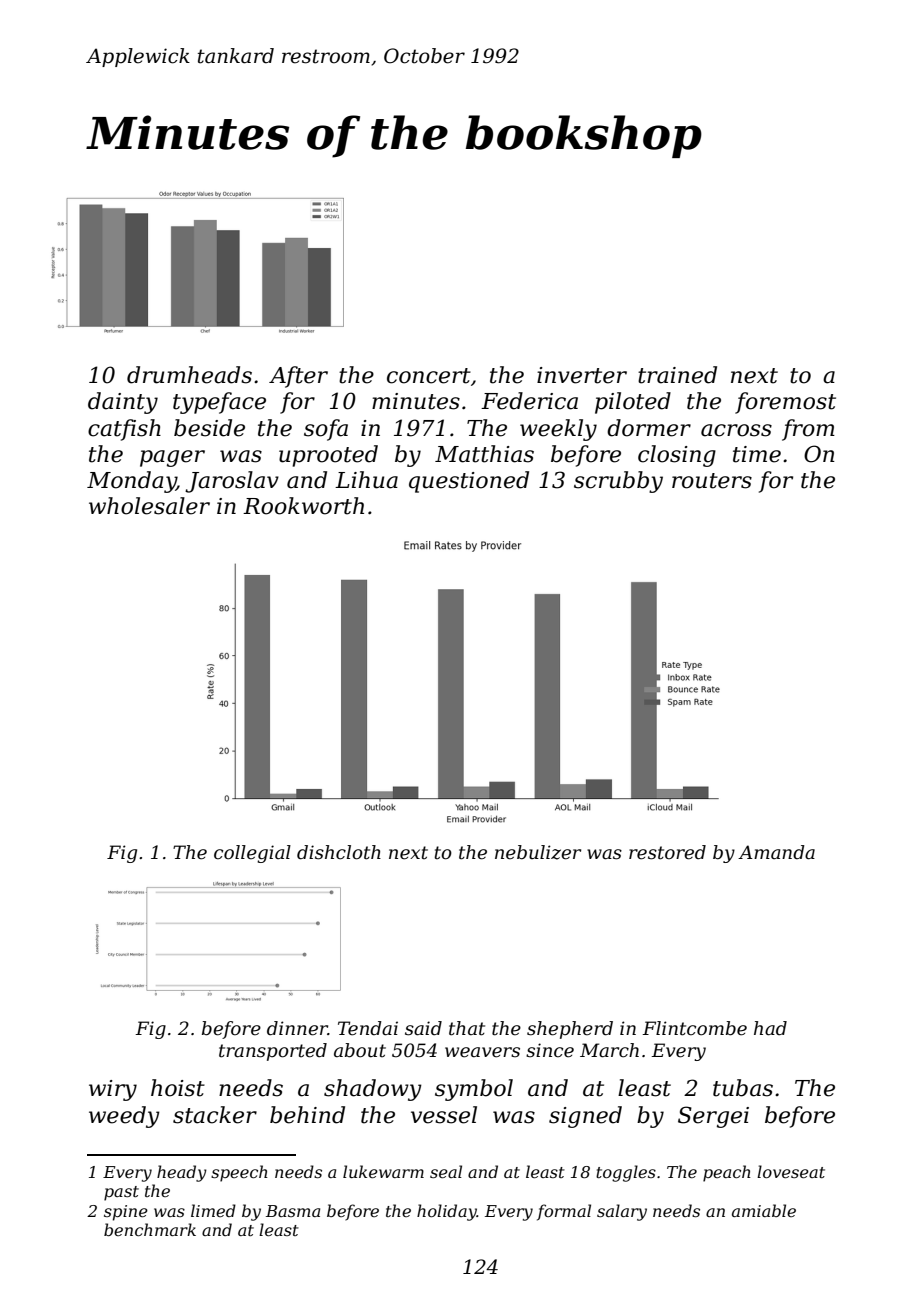  What do you see at coordinates (149, 506) in the screenshot?
I see `wholesaler` at bounding box center [149, 506].
